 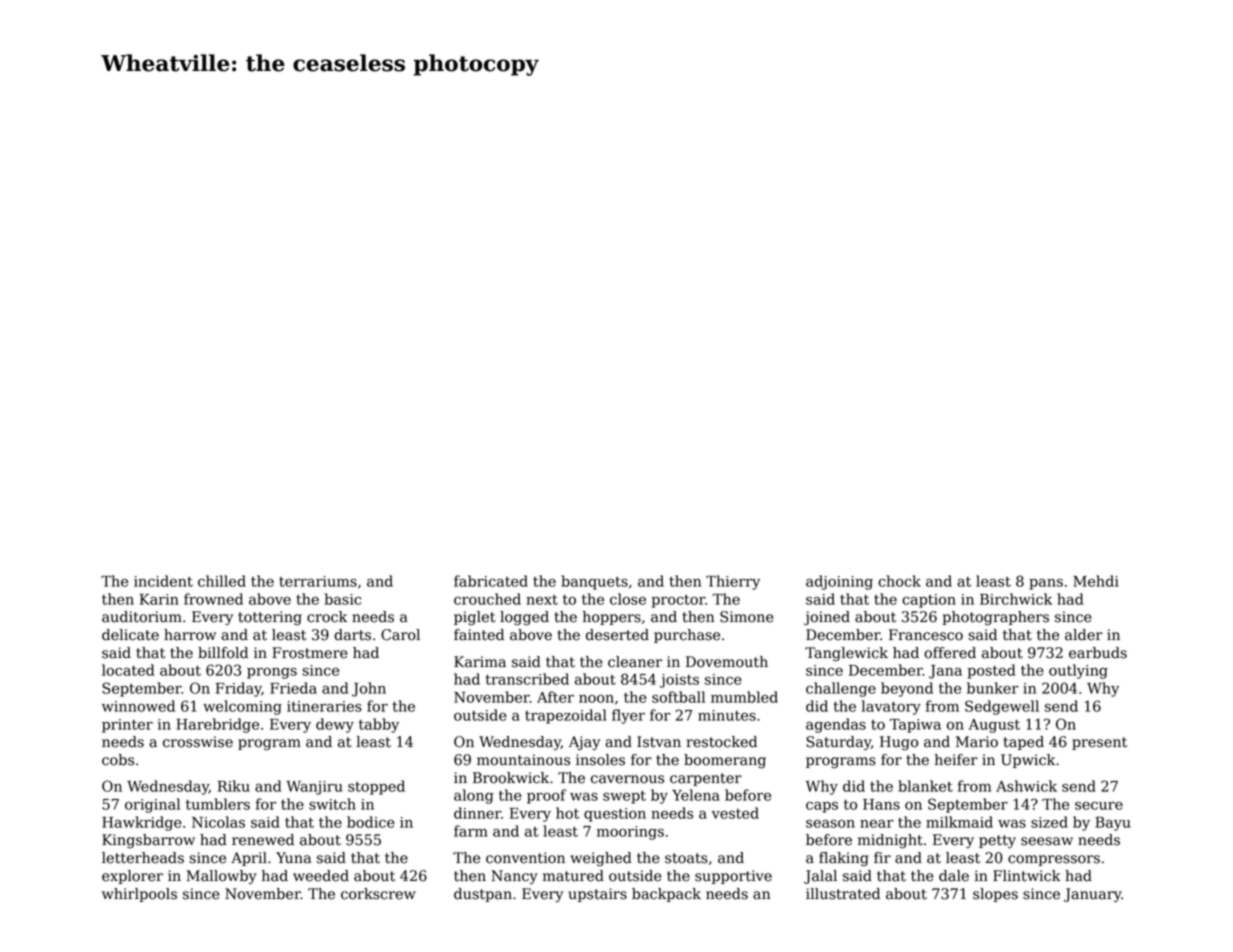 What do you see at coordinates (190, 635) in the page?
I see `harrow` at bounding box center [190, 635].
